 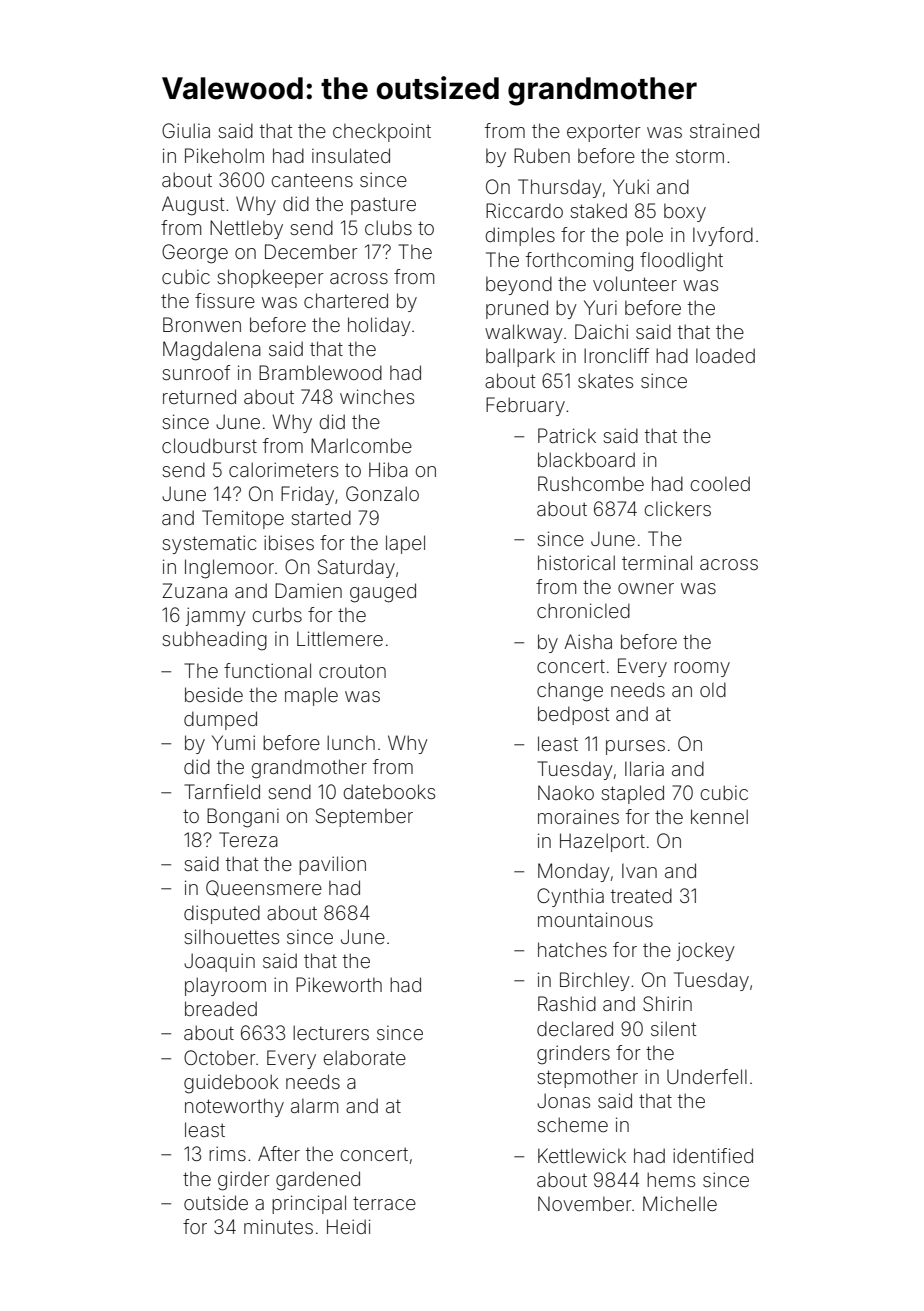 I want to click on datebooks, so click(x=389, y=791).
